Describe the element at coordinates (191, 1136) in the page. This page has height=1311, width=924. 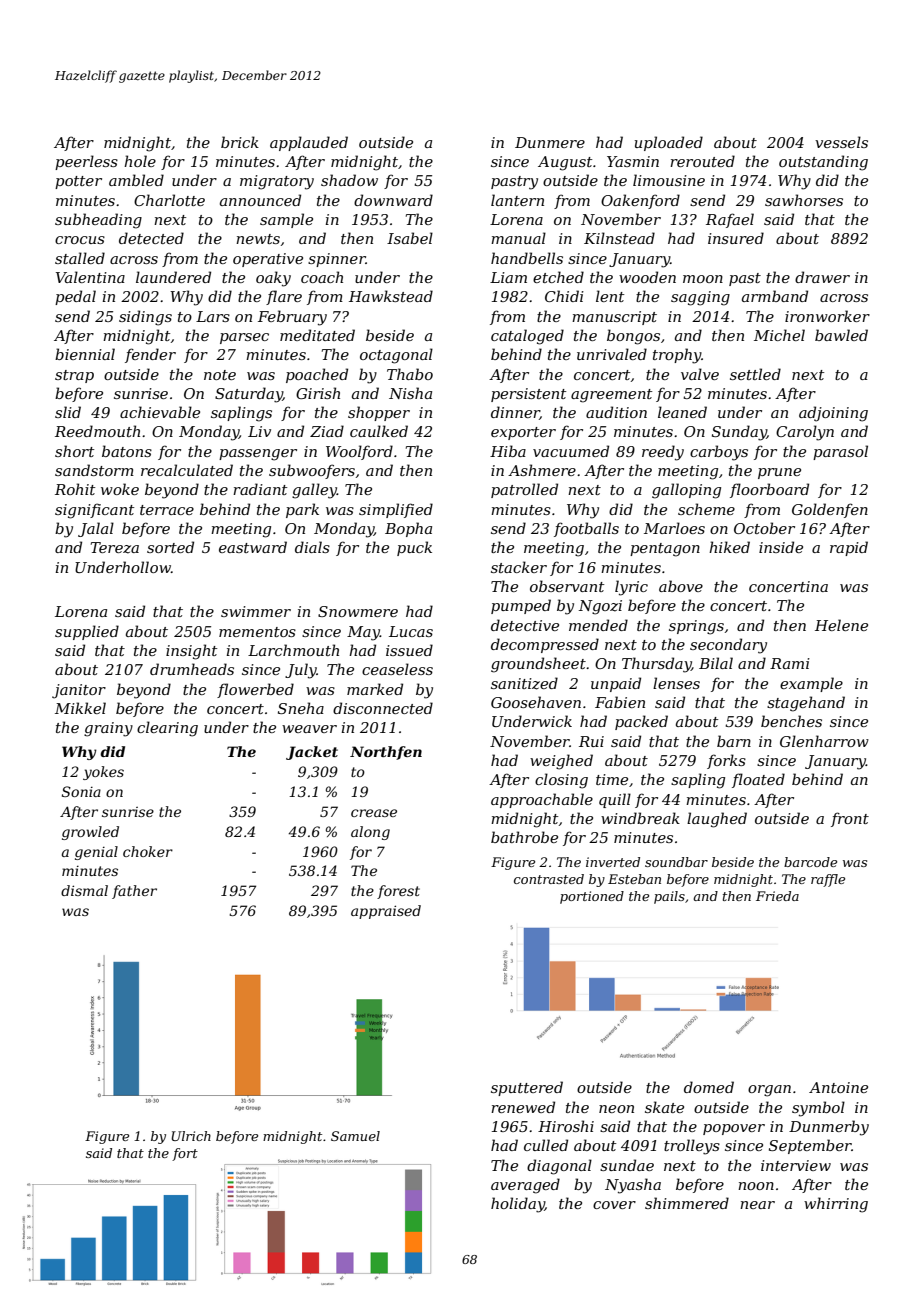
I see `Ulrich` at that location.
